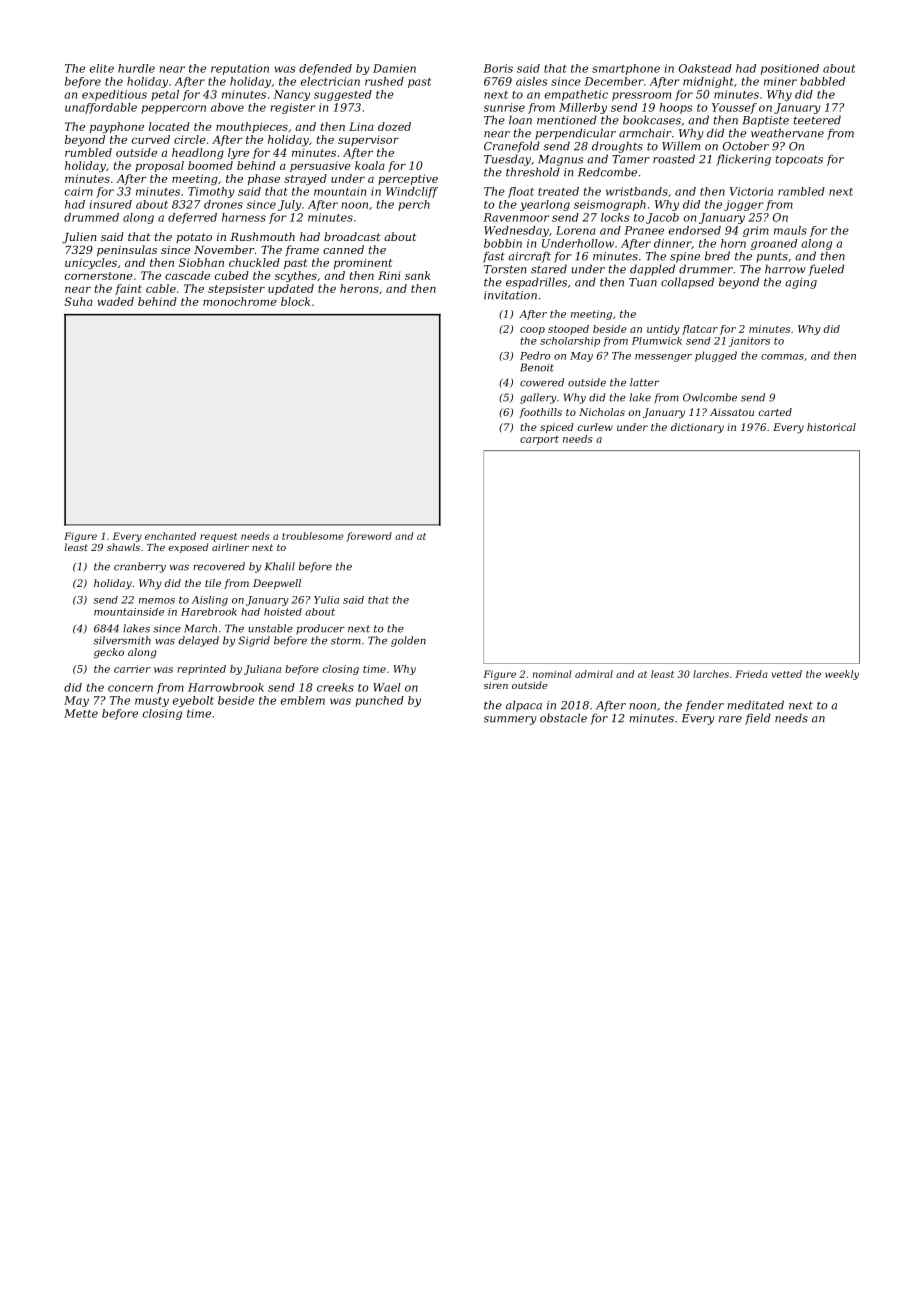 This image has width=924, height=1308. I want to click on golden, so click(408, 641).
